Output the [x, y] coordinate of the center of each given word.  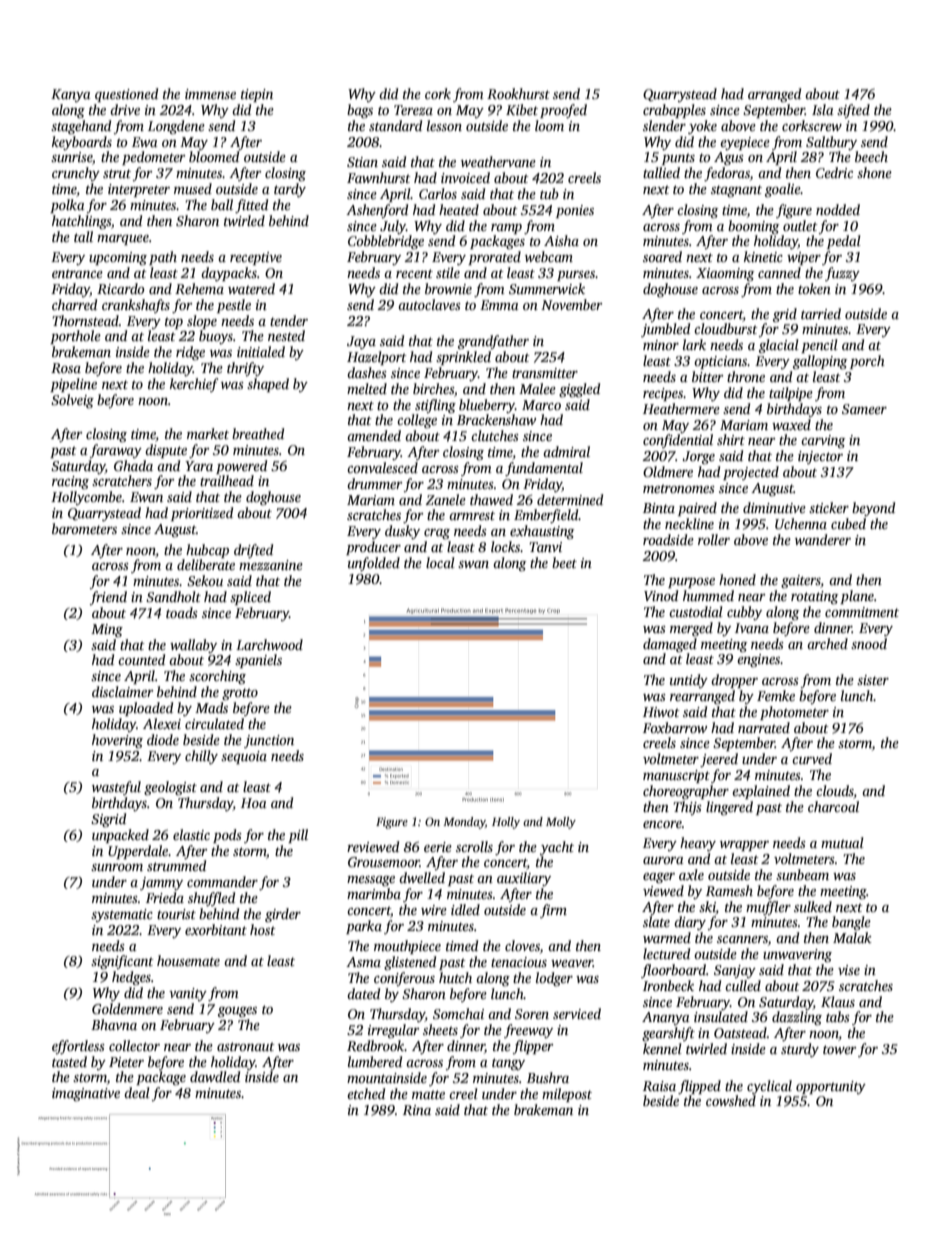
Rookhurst [518, 93]
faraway [116, 451]
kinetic [763, 256]
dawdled [215, 1076]
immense [210, 94]
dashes [367, 372]
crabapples [674, 111]
